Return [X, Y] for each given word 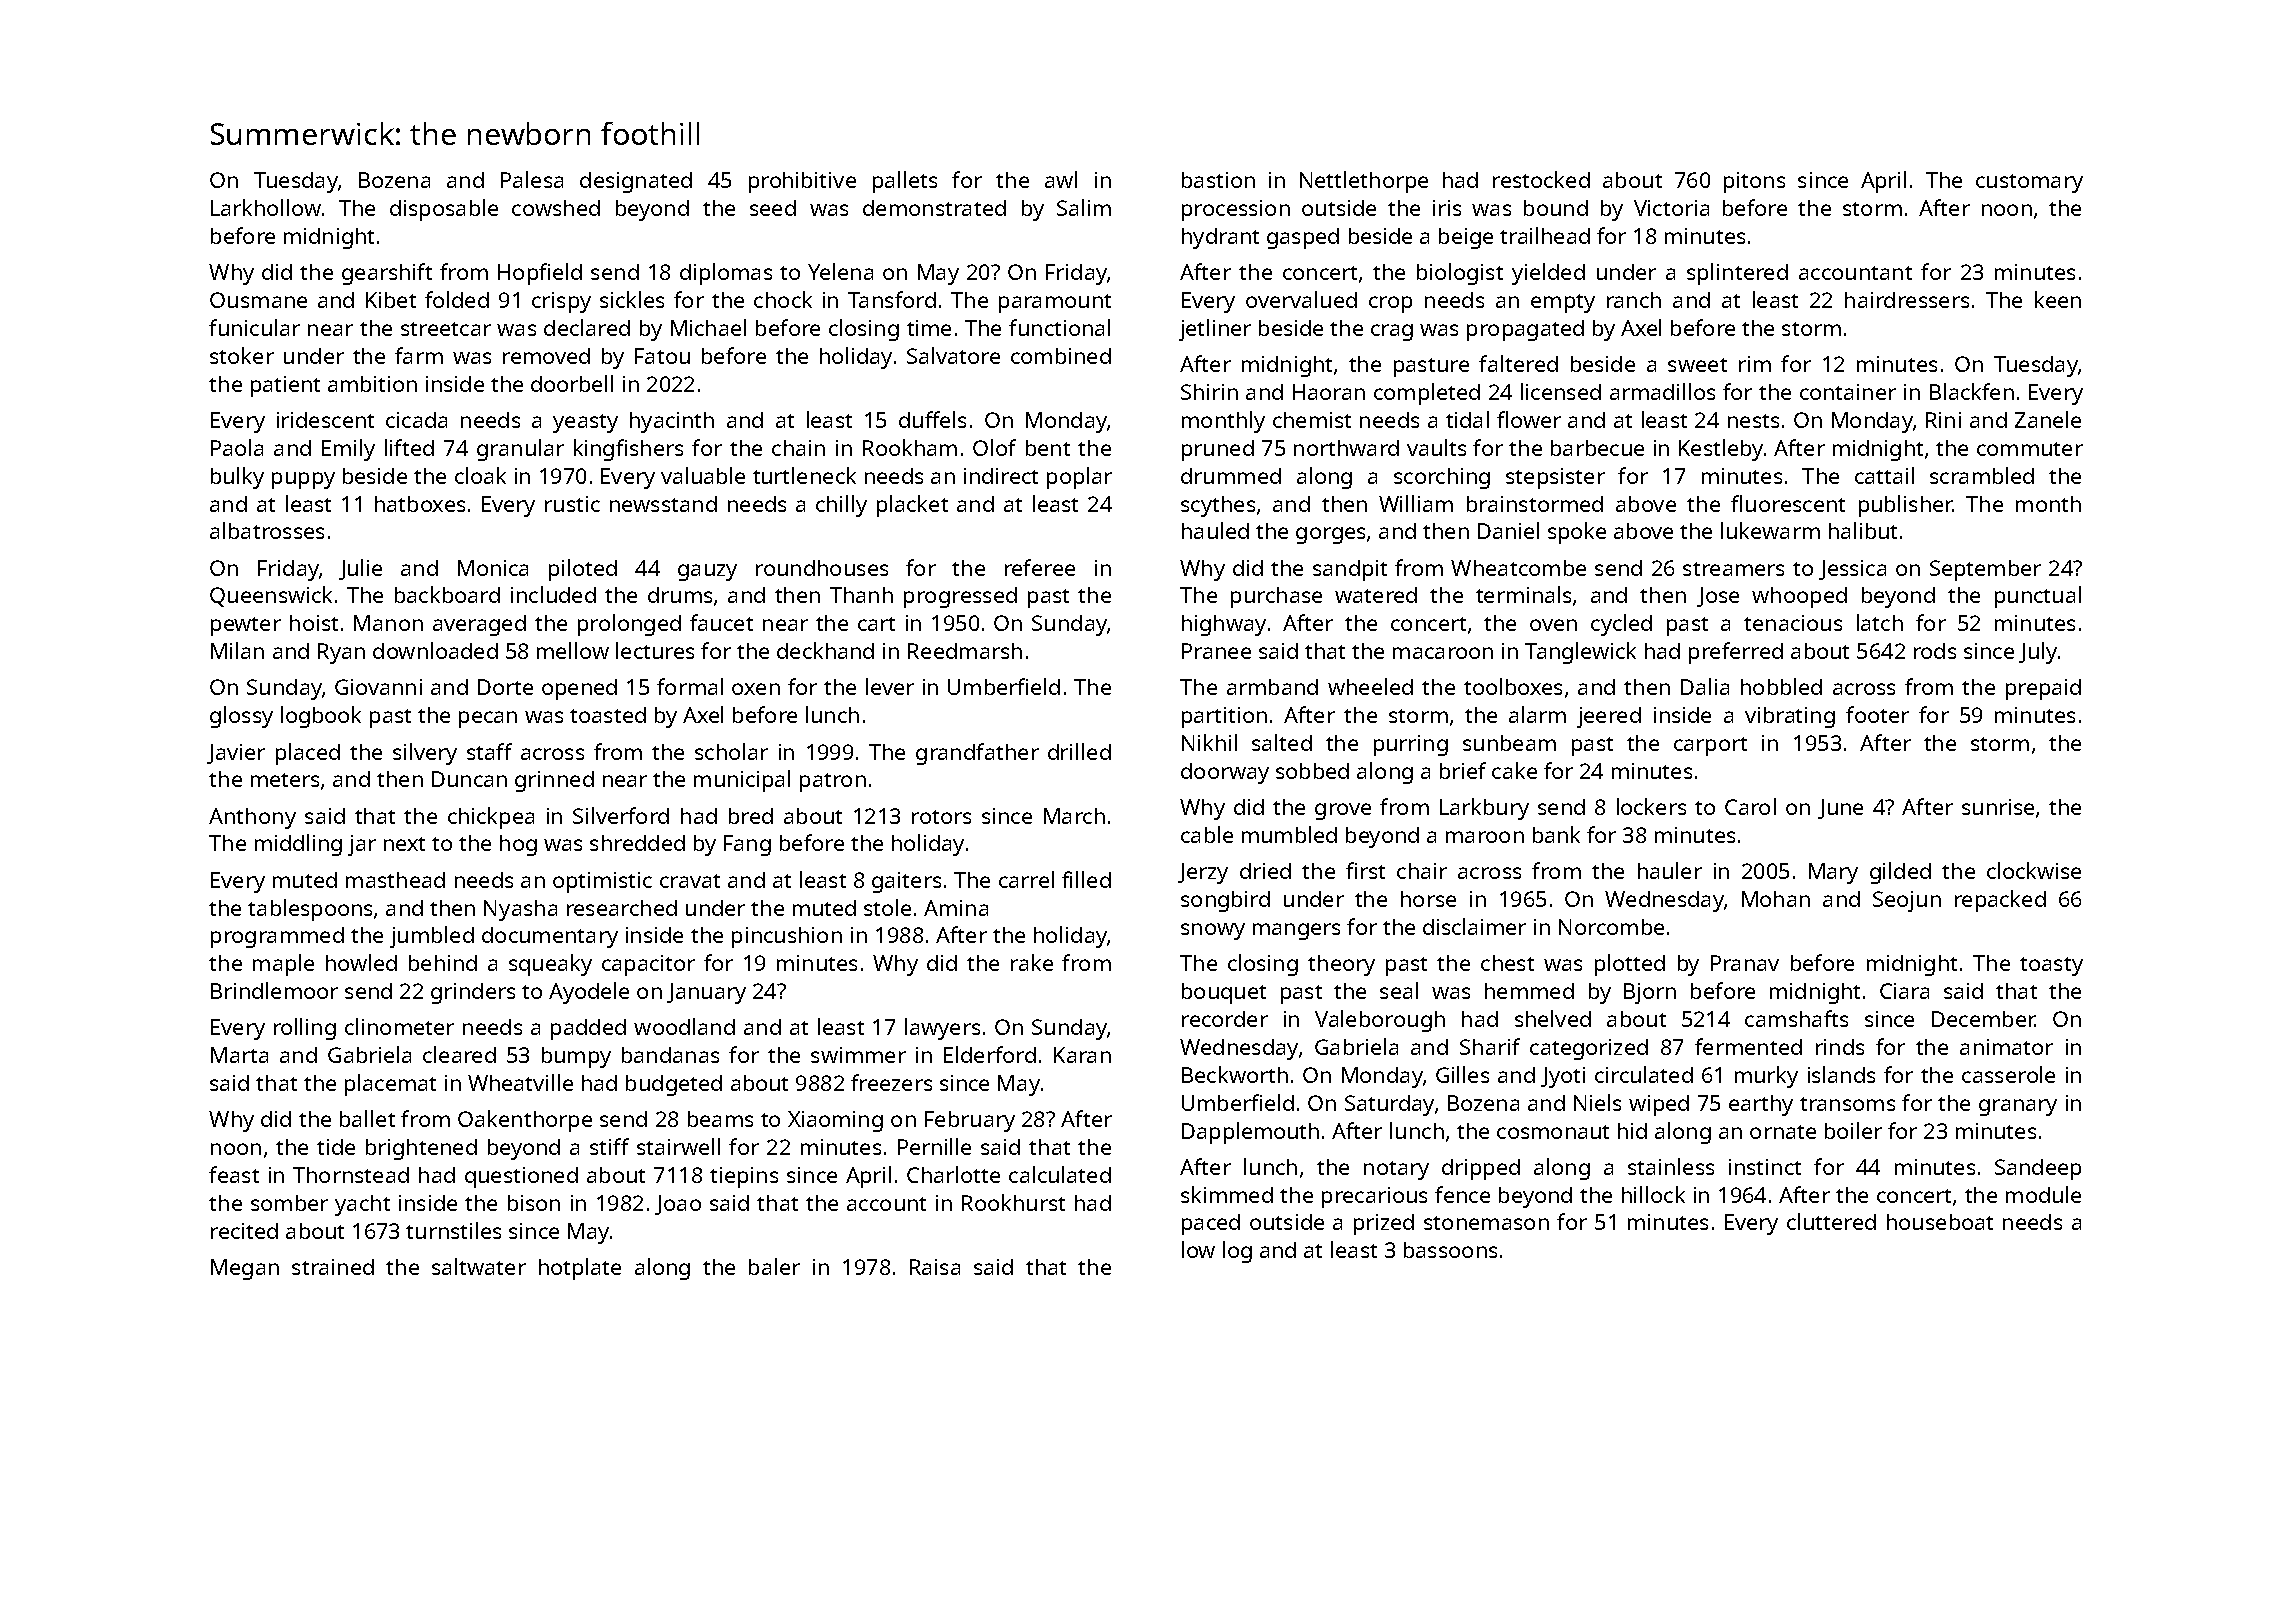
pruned [1218, 450]
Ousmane [258, 300]
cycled [1621, 625]
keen [2058, 299]
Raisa [935, 1267]
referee [1040, 567]
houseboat [1940, 1222]
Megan [245, 1269]
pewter [246, 626]
